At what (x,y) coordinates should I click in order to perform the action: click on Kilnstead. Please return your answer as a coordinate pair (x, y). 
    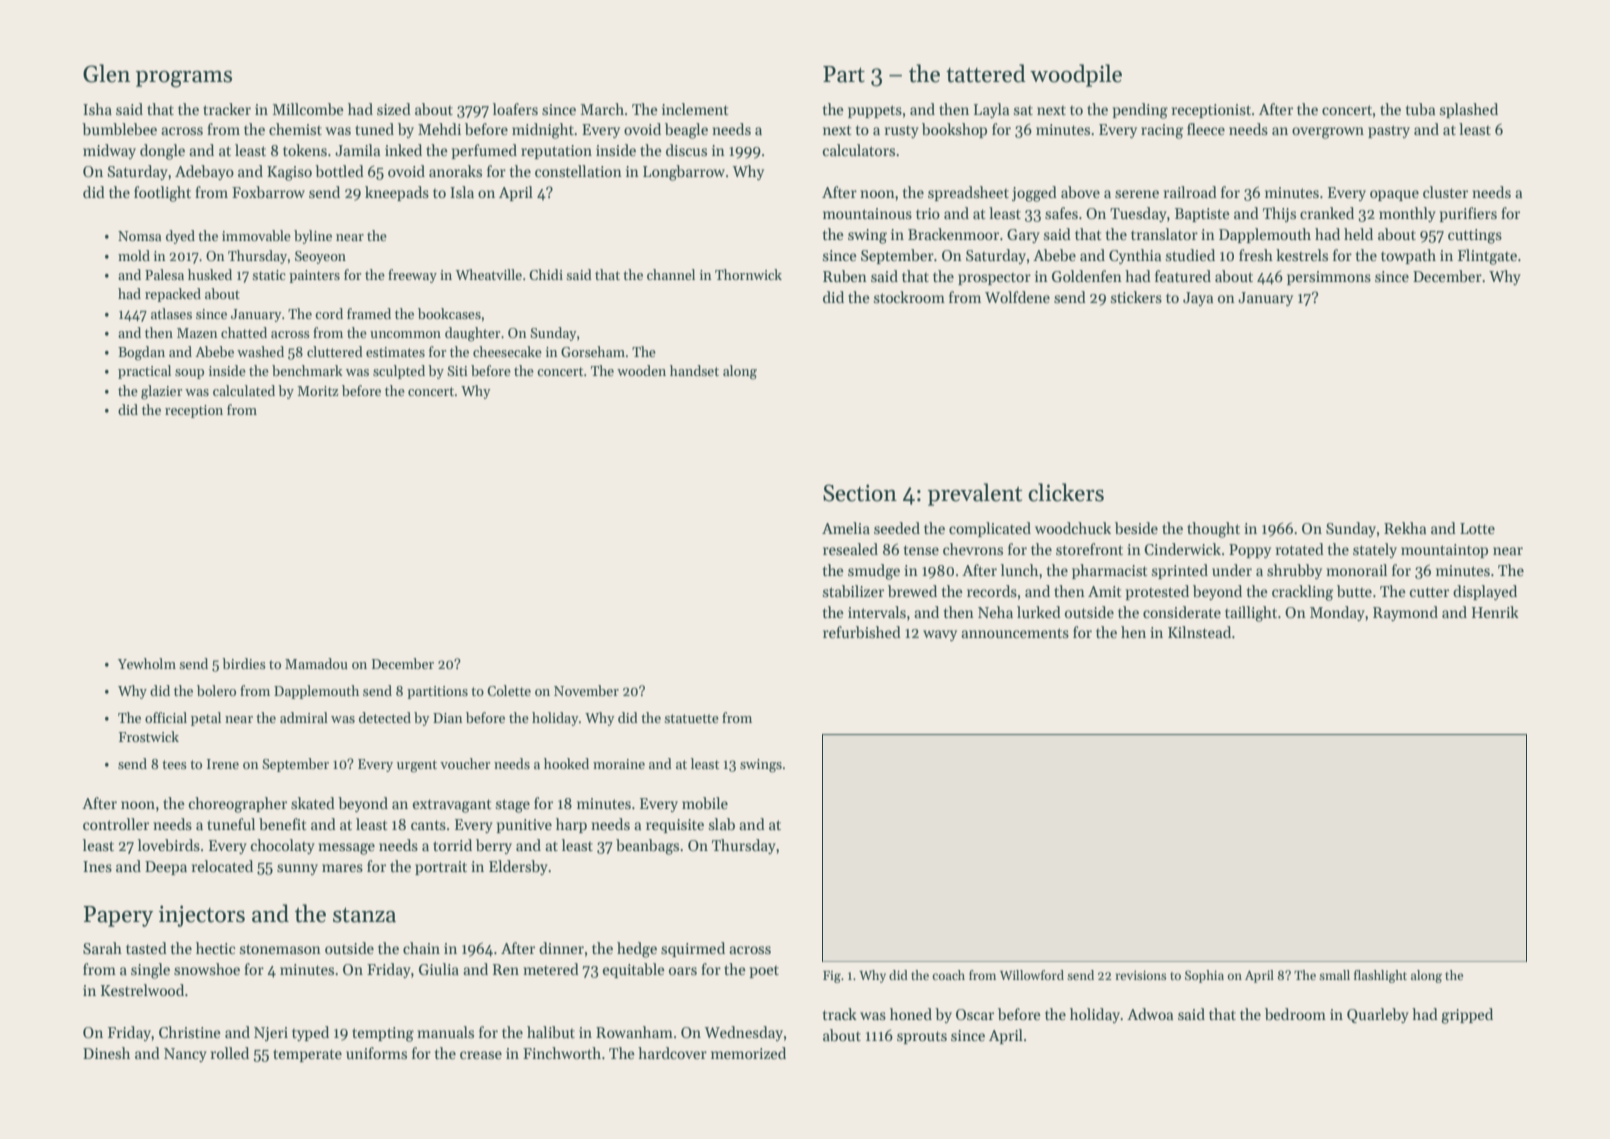
    Looking at the image, I should click on (1199, 632).
